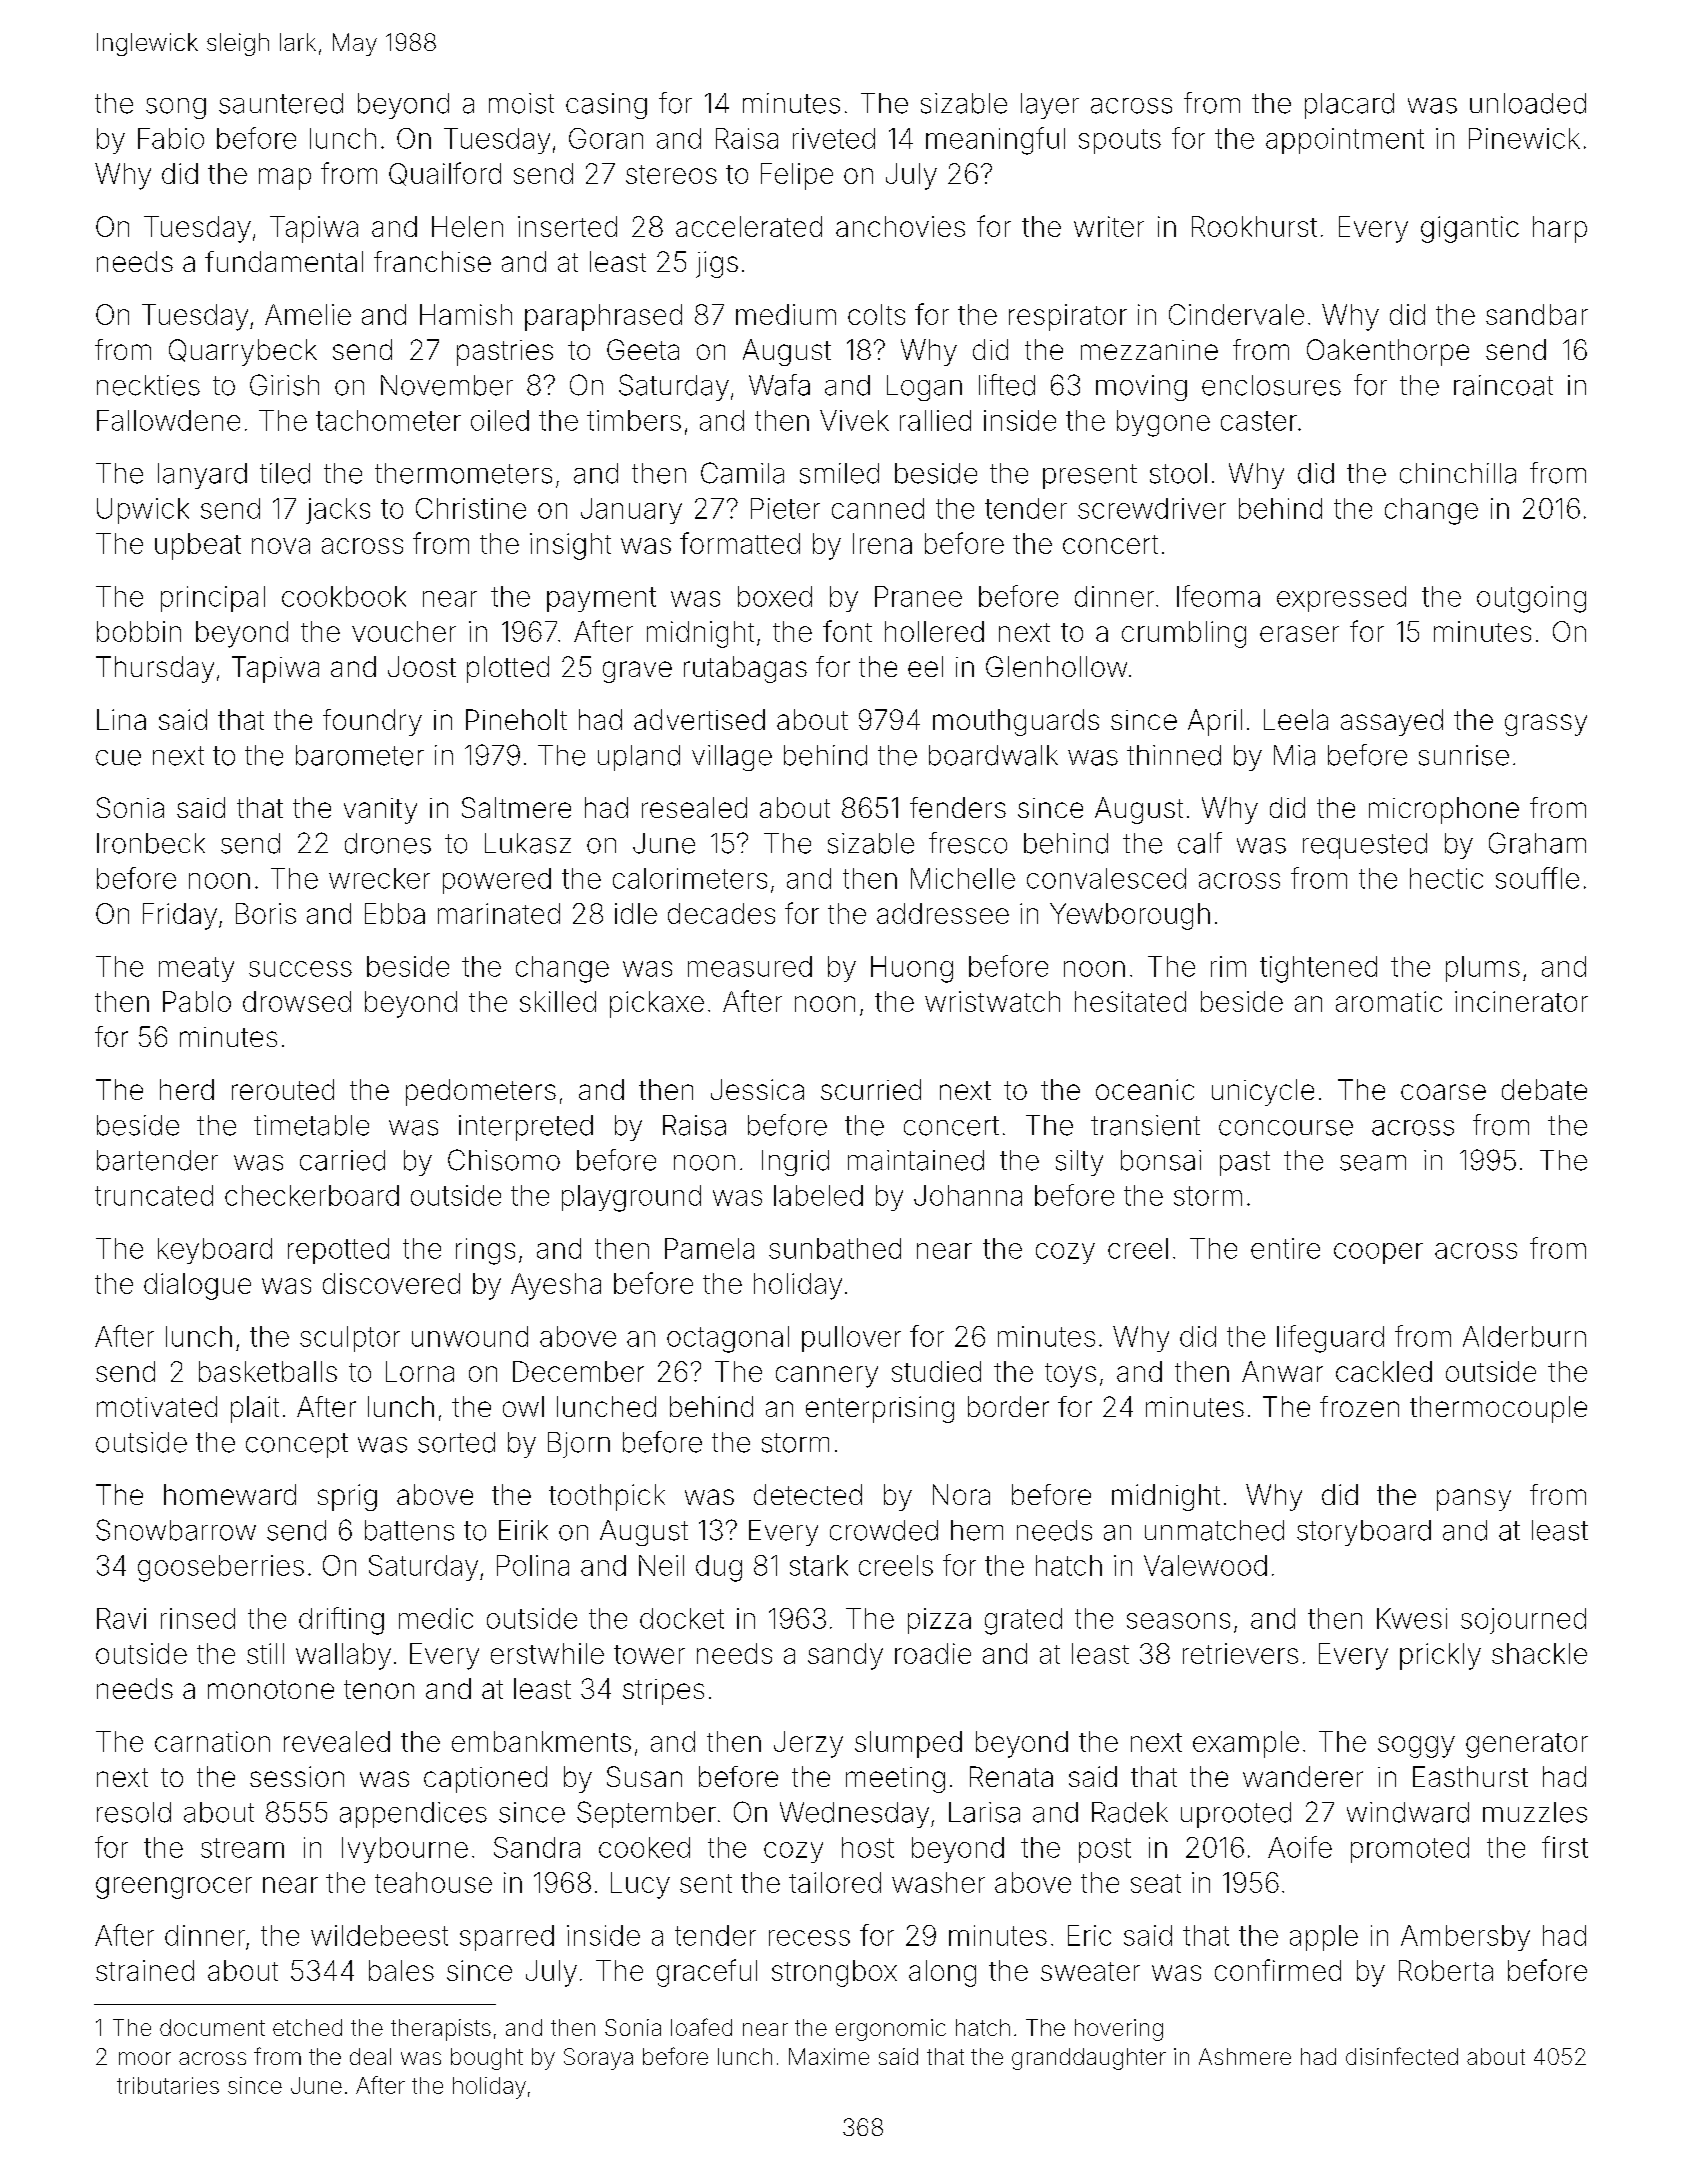 The width and height of the screenshot is (1683, 2178). I want to click on interpreted, so click(526, 1128).
